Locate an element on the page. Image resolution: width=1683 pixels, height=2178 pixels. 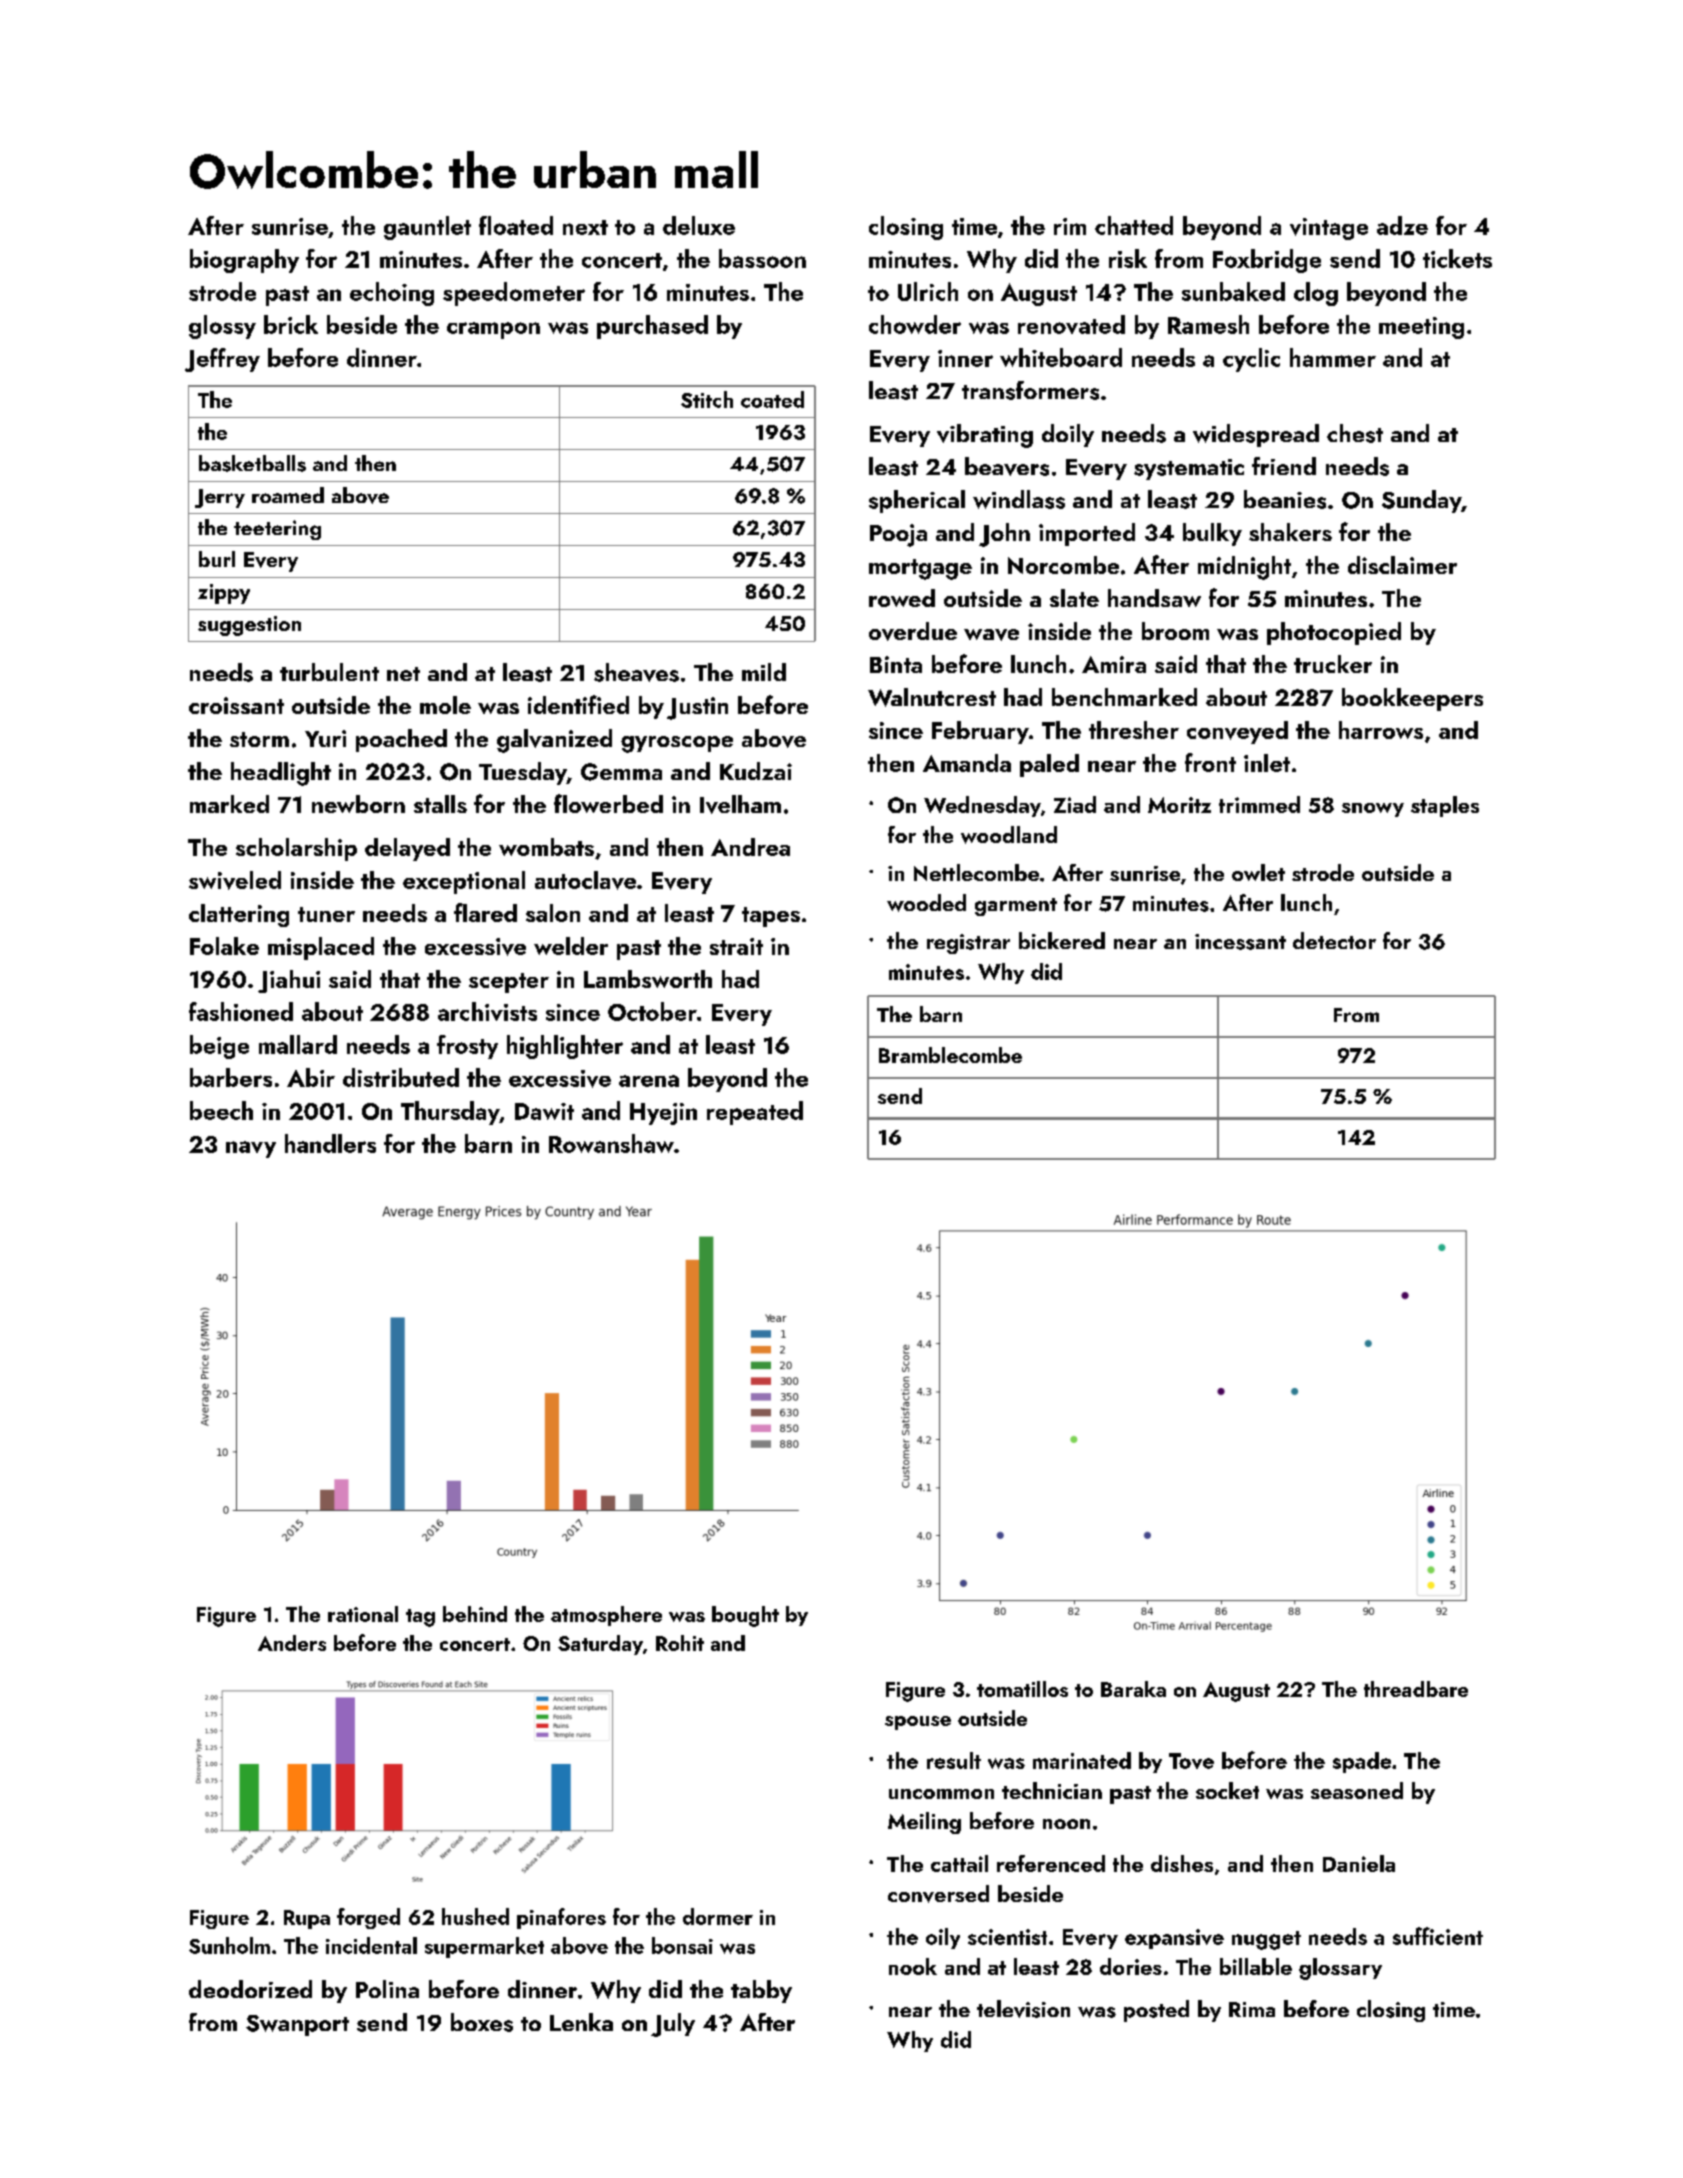
threadbare is located at coordinates (1416, 1689).
